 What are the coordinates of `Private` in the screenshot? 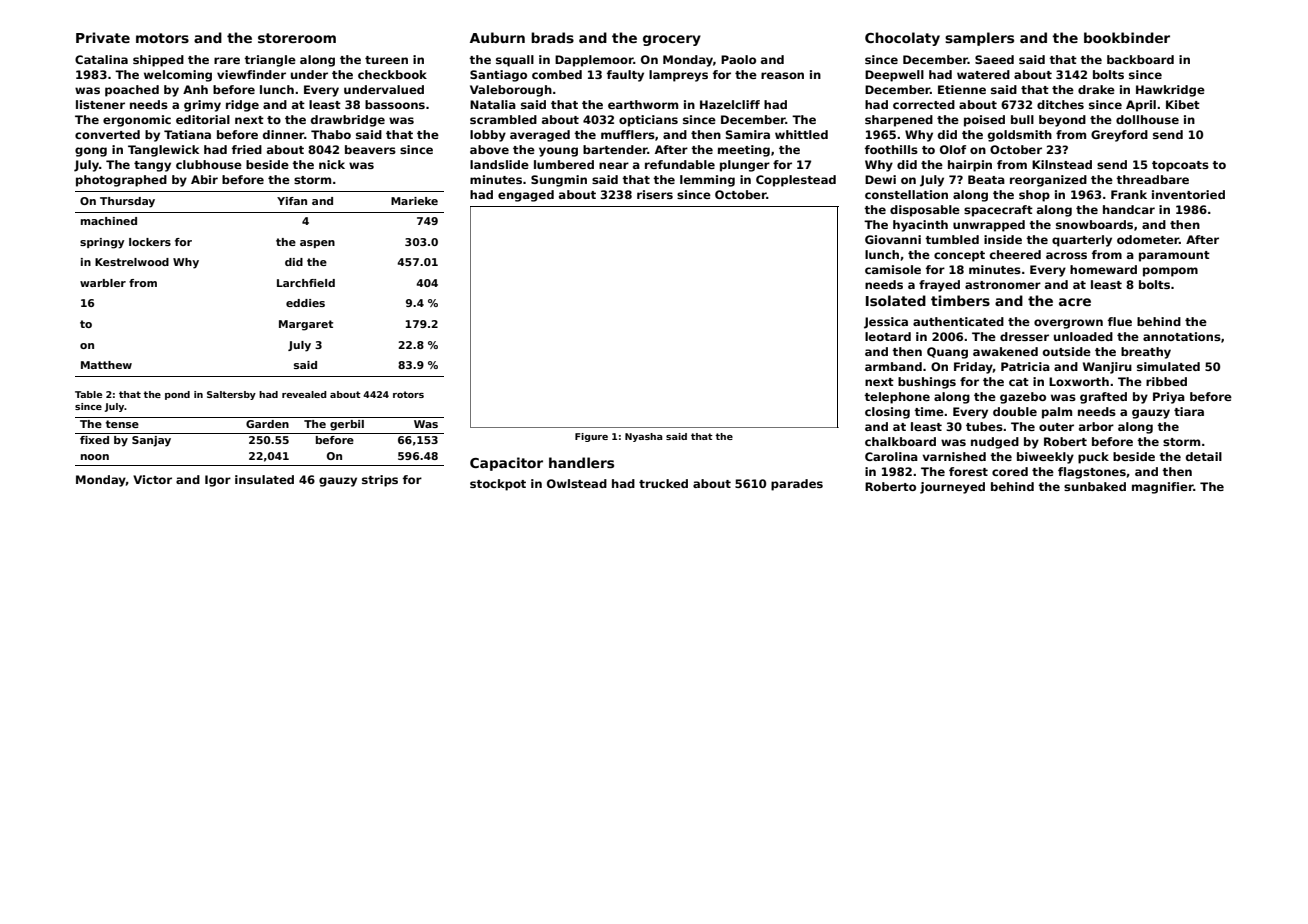 It's located at (103, 37).
